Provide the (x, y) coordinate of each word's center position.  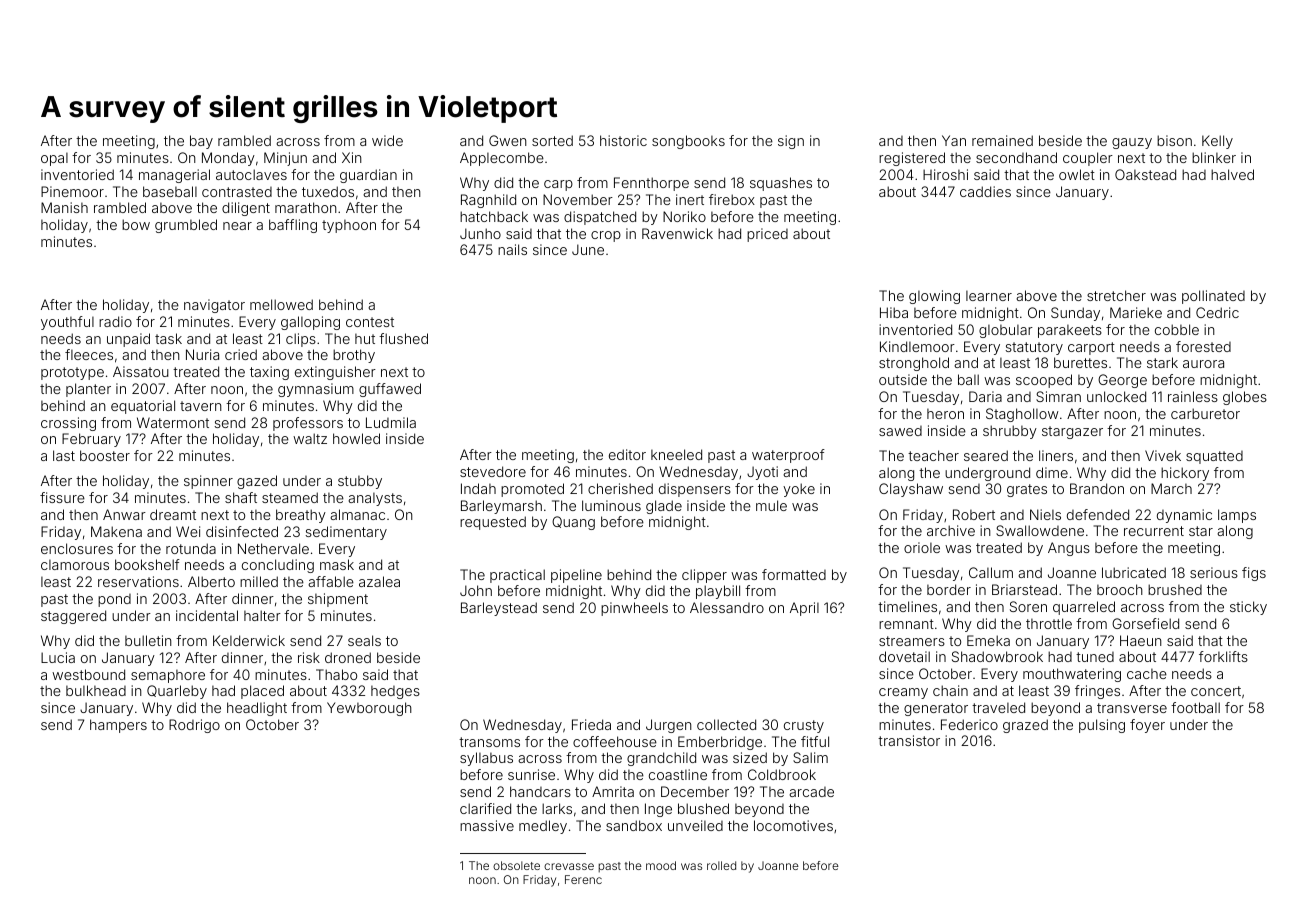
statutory (1034, 348)
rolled (721, 865)
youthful (67, 323)
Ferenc (583, 879)
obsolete (516, 865)
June (588, 249)
